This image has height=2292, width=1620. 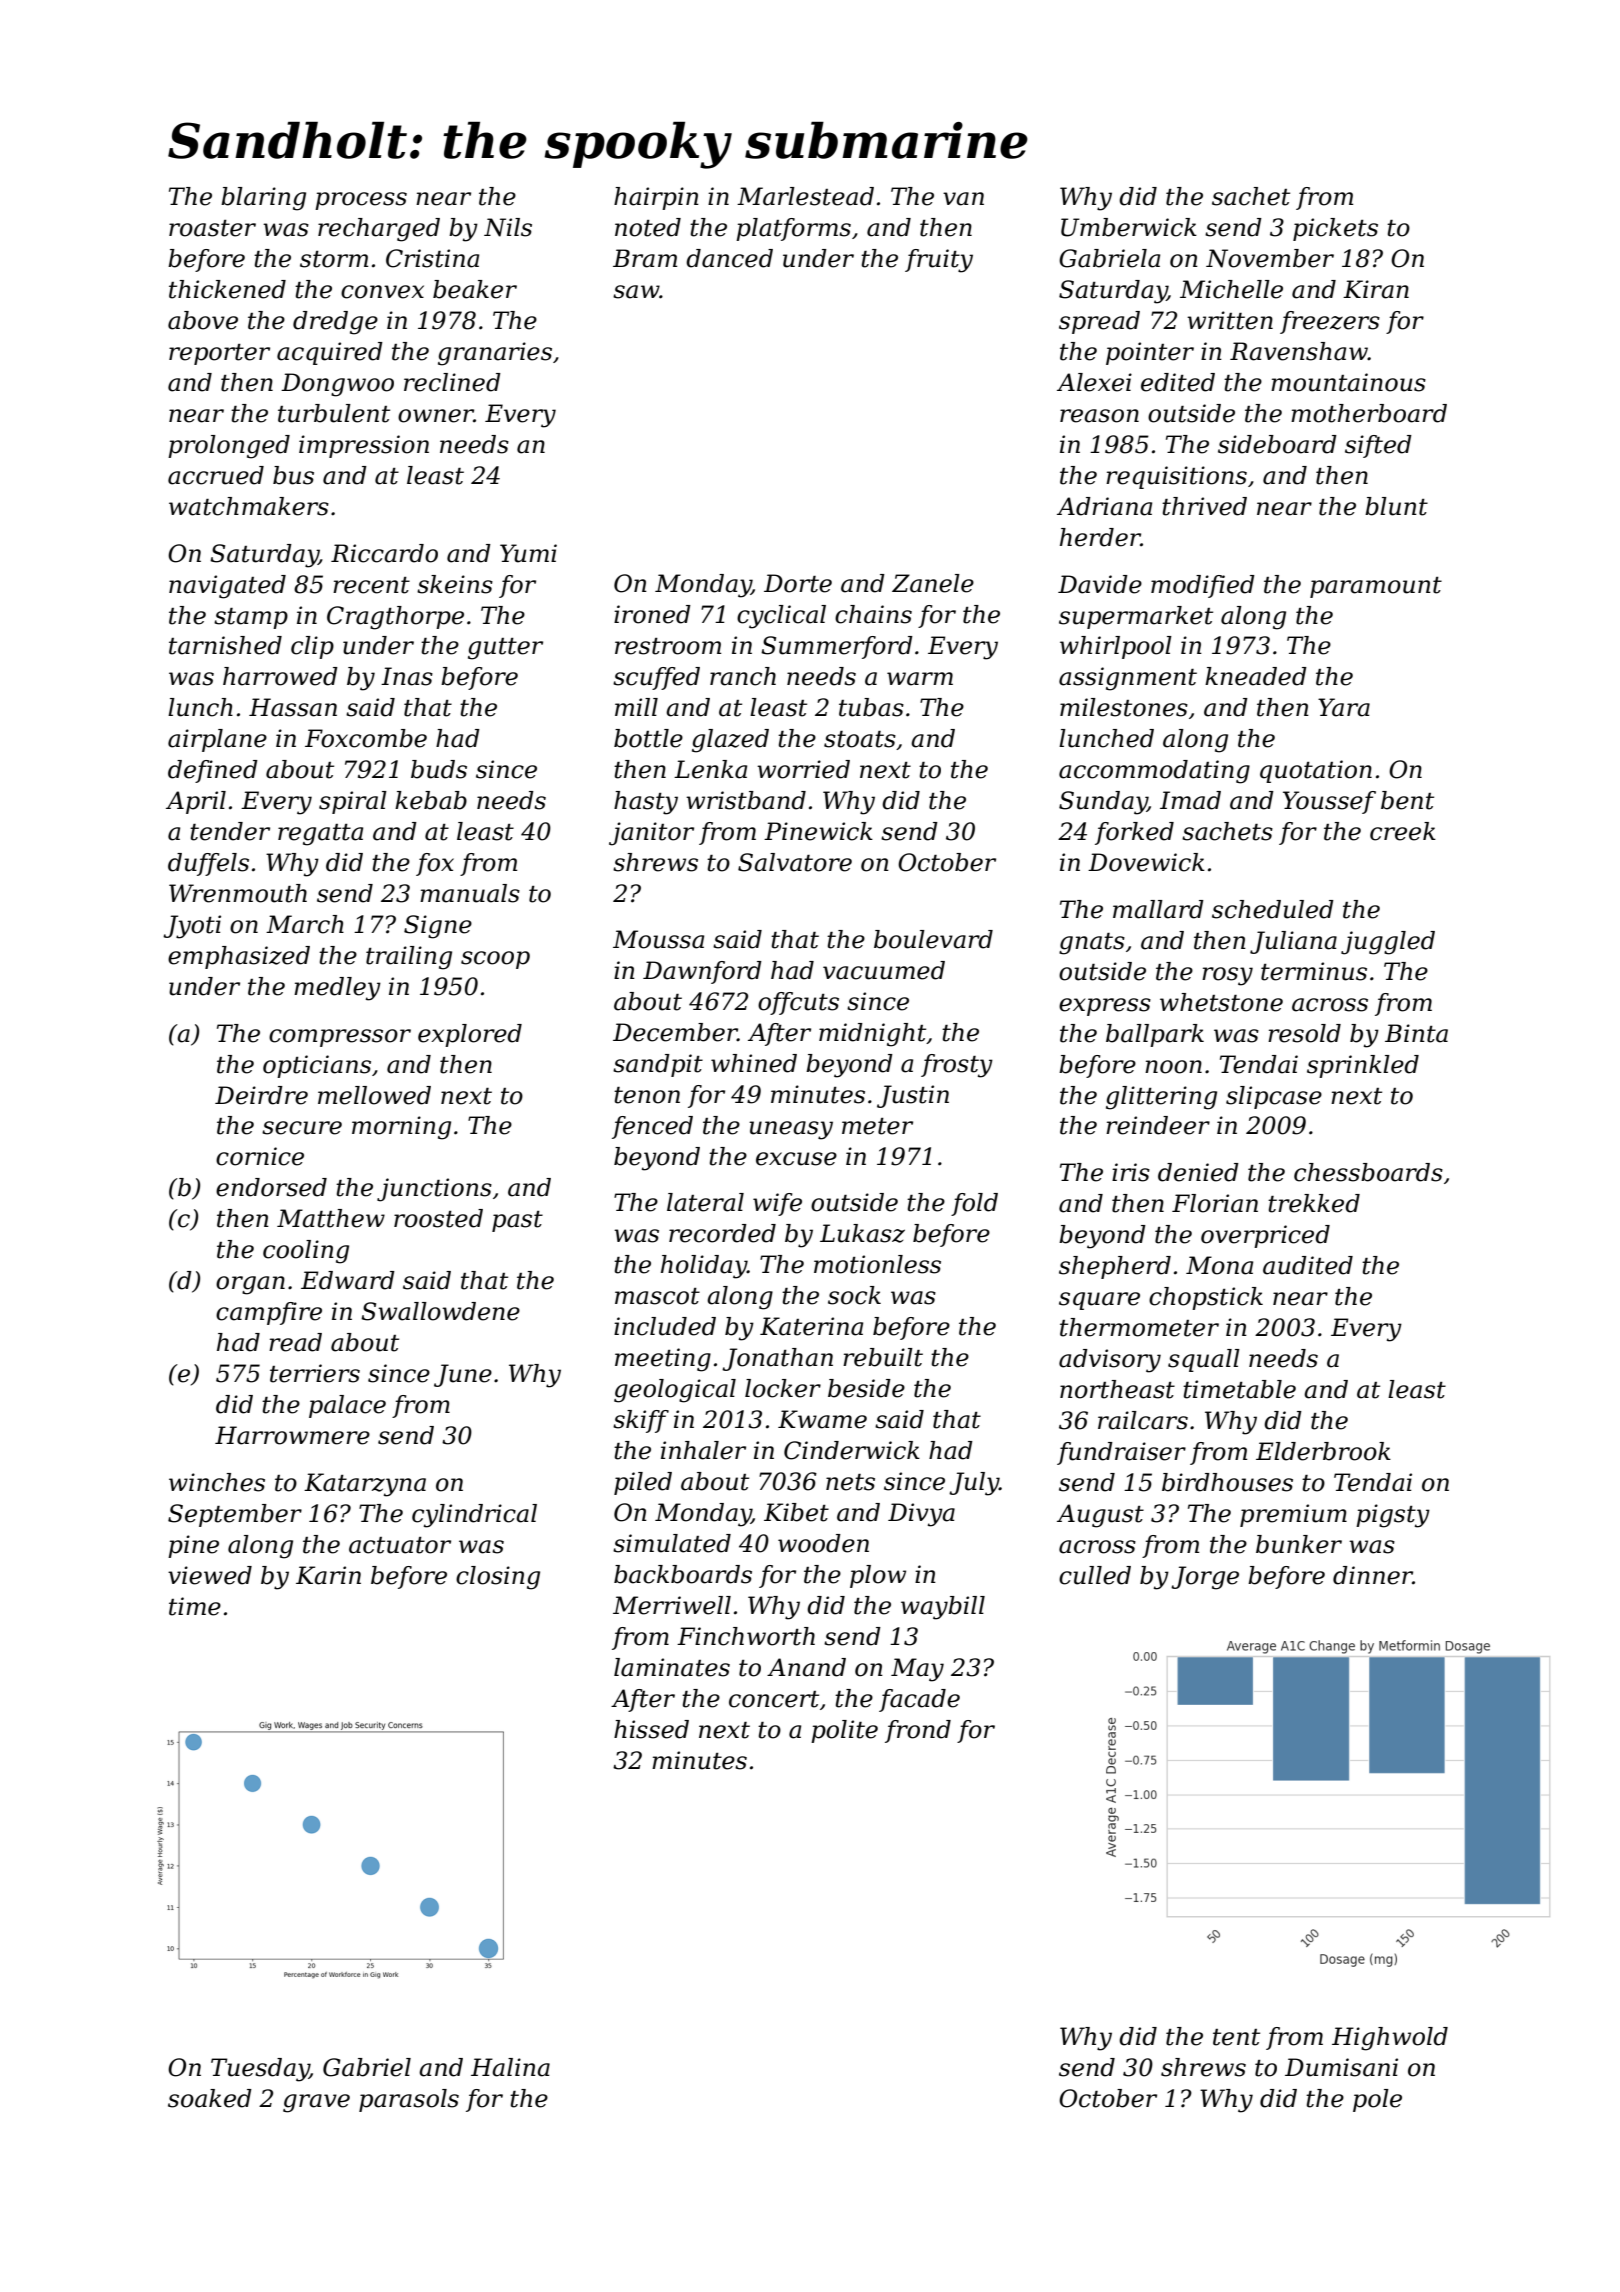 What do you see at coordinates (1377, 2100) in the image?
I see `pole` at bounding box center [1377, 2100].
